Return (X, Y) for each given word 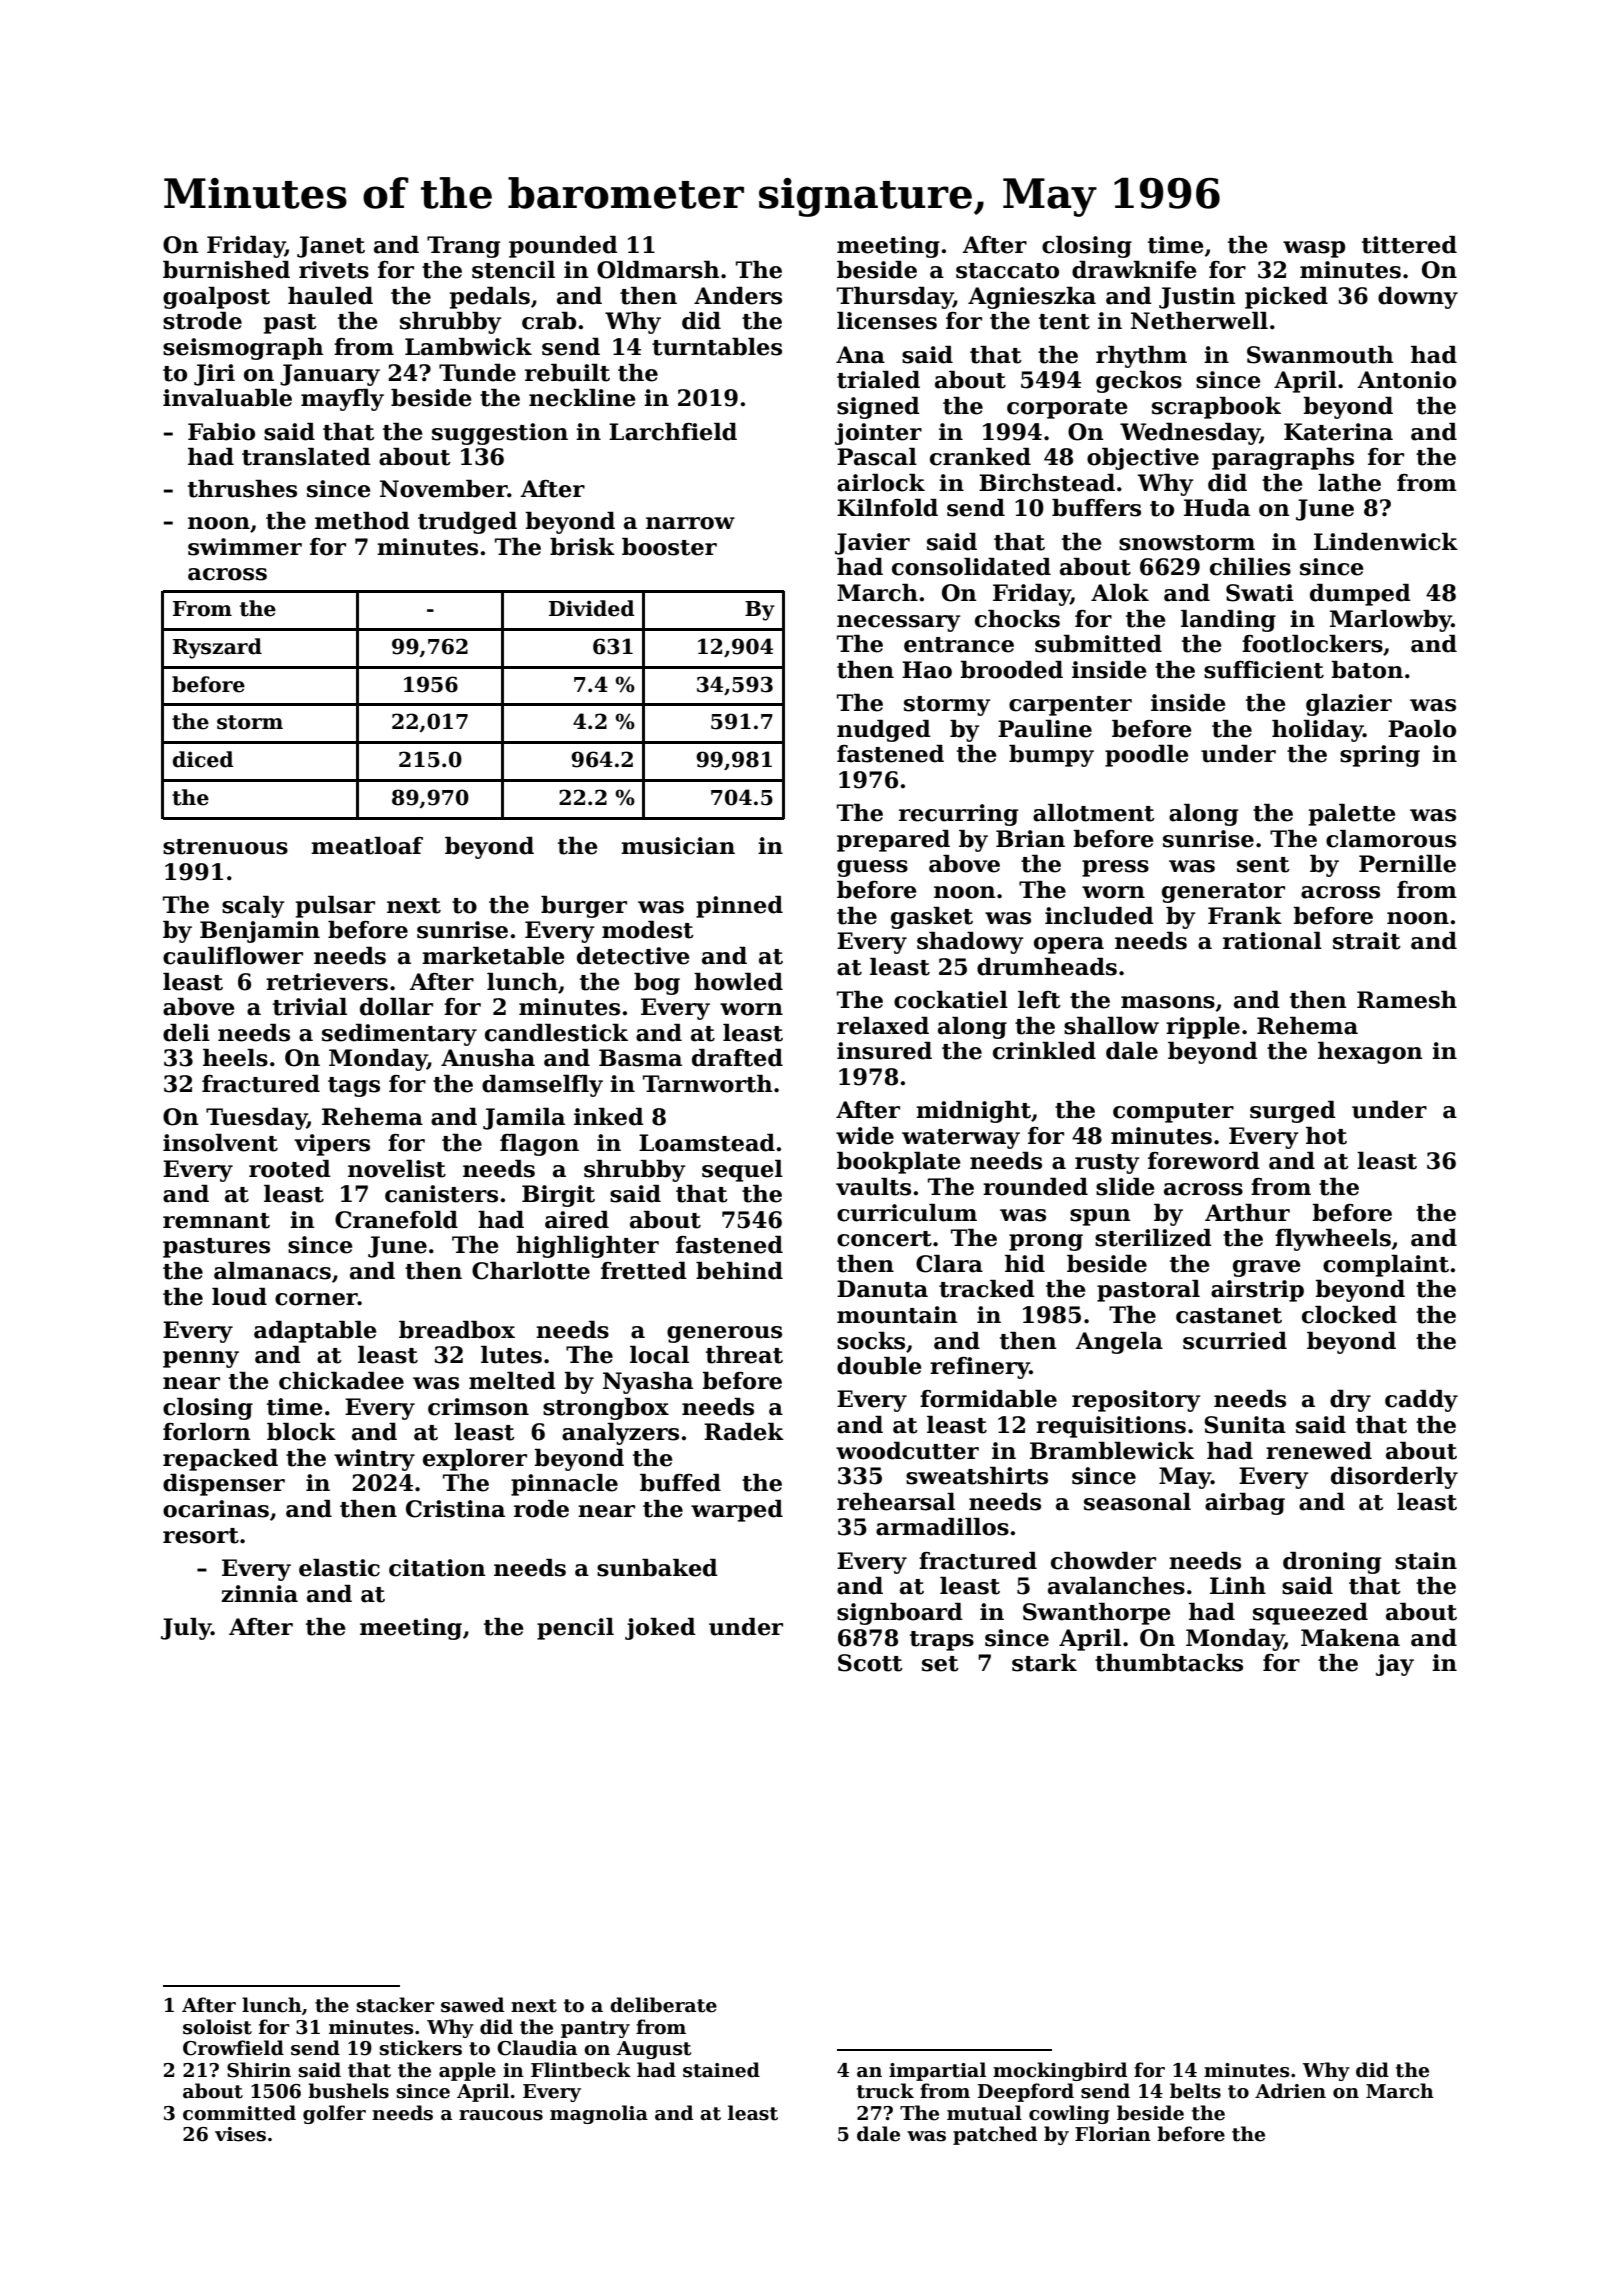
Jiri (214, 375)
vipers (332, 1145)
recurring (958, 815)
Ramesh (1407, 1000)
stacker (395, 2005)
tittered (1409, 245)
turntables (717, 347)
